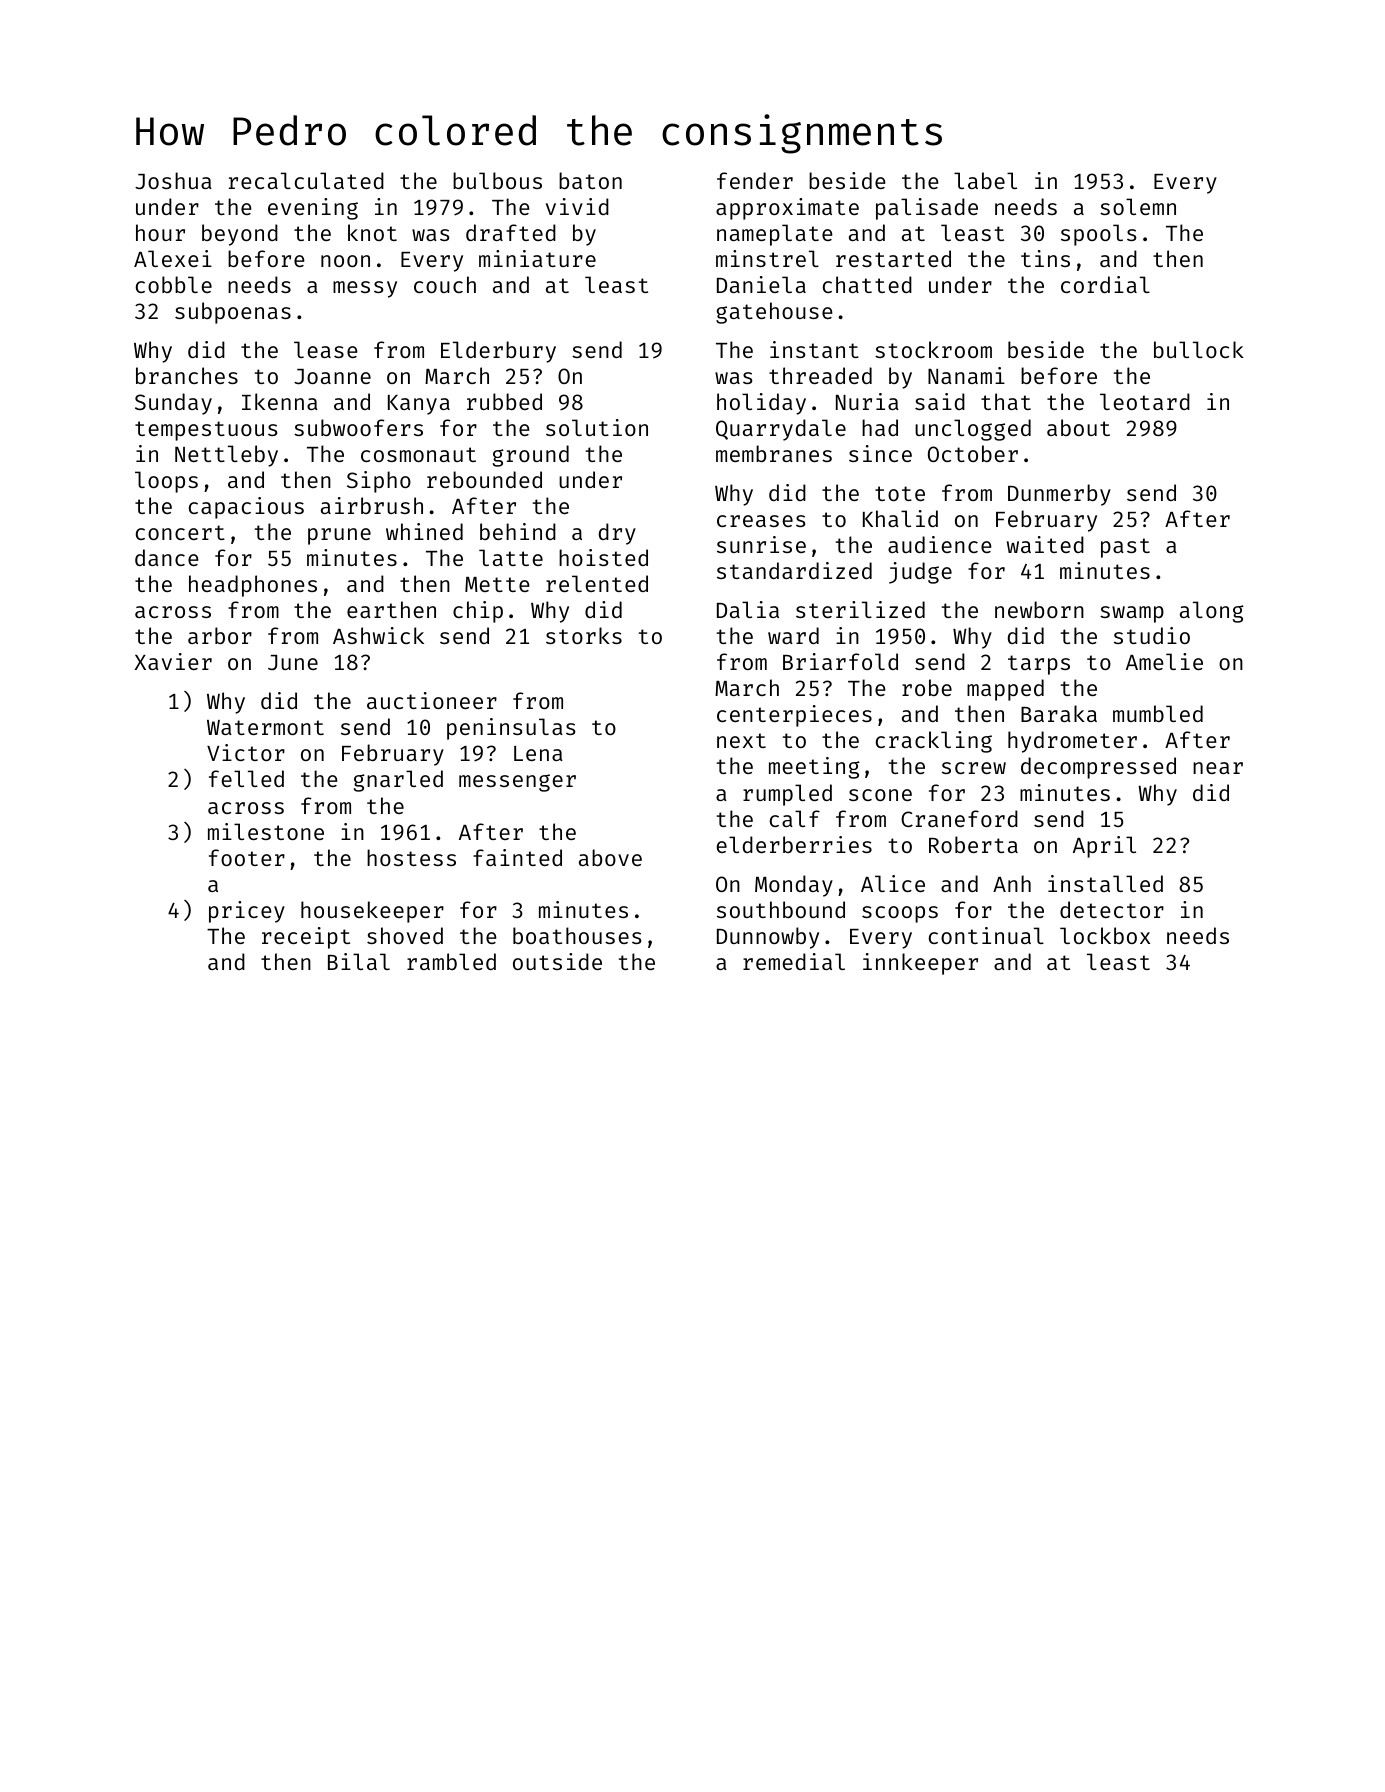 The height and width of the screenshot is (1792, 1385). Describe the element at coordinates (378, 635) in the screenshot. I see `Ashwick` at that location.
